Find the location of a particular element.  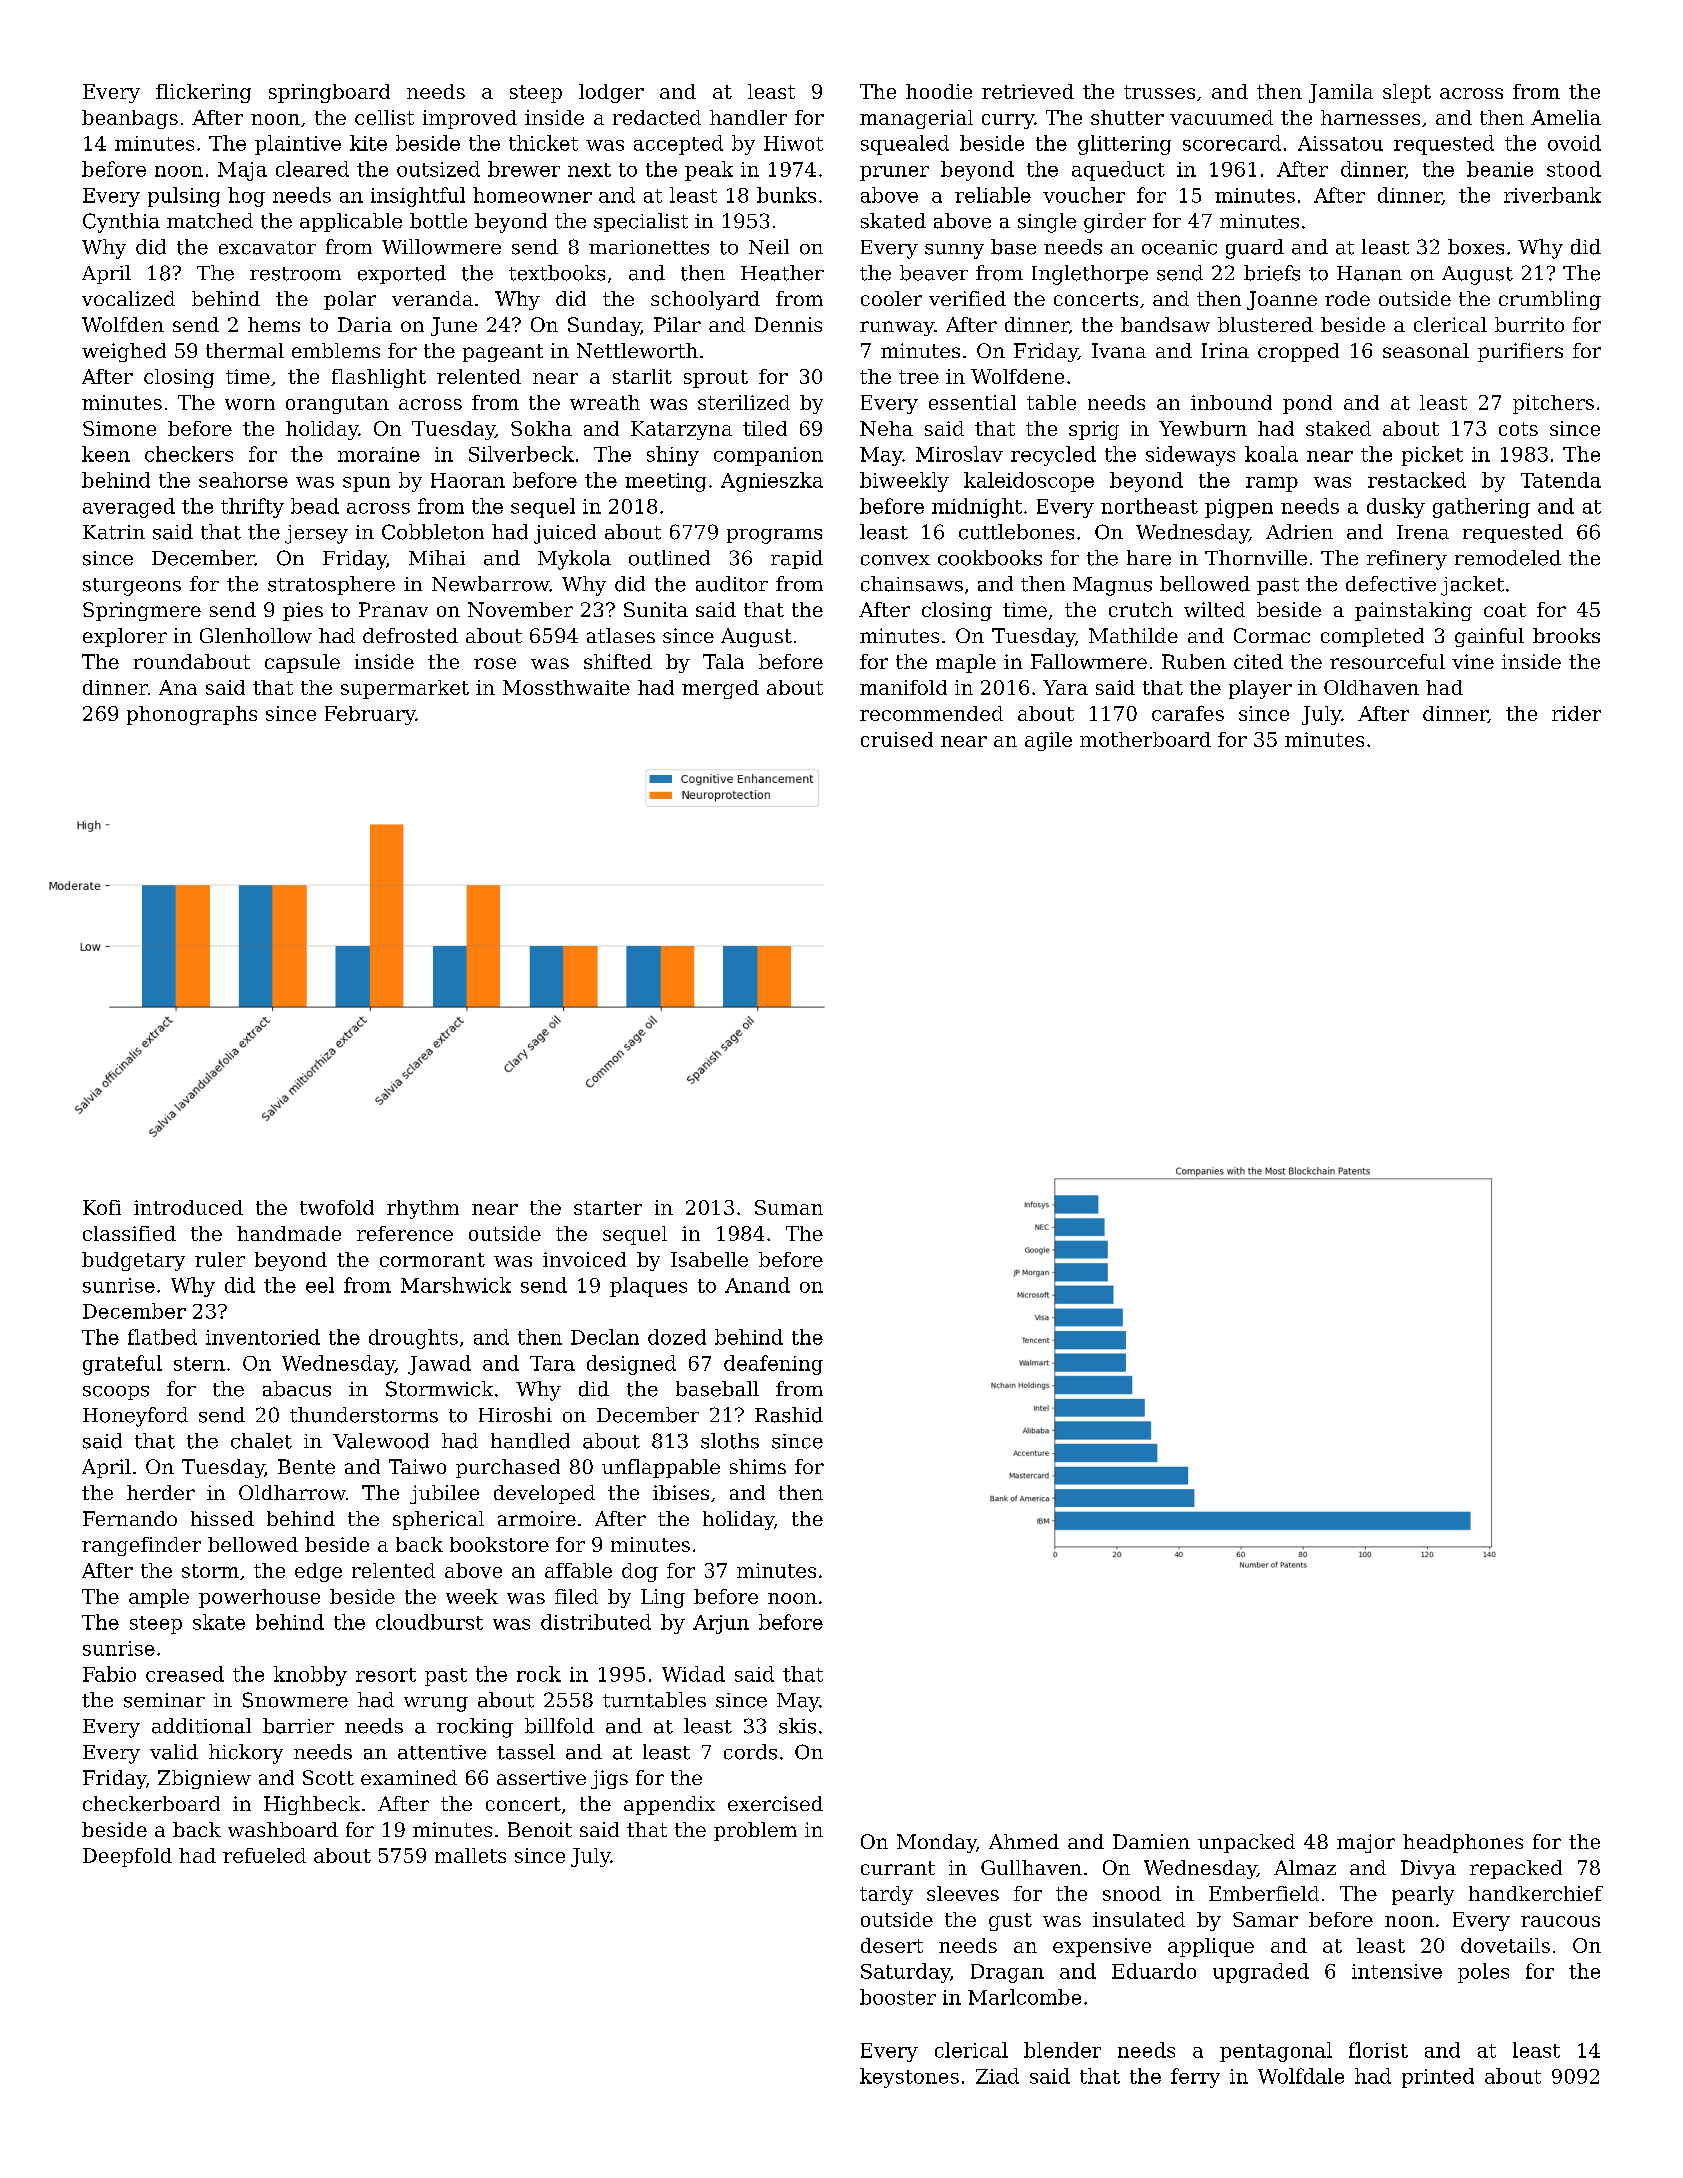

Ahmed is located at coordinates (1024, 1841).
